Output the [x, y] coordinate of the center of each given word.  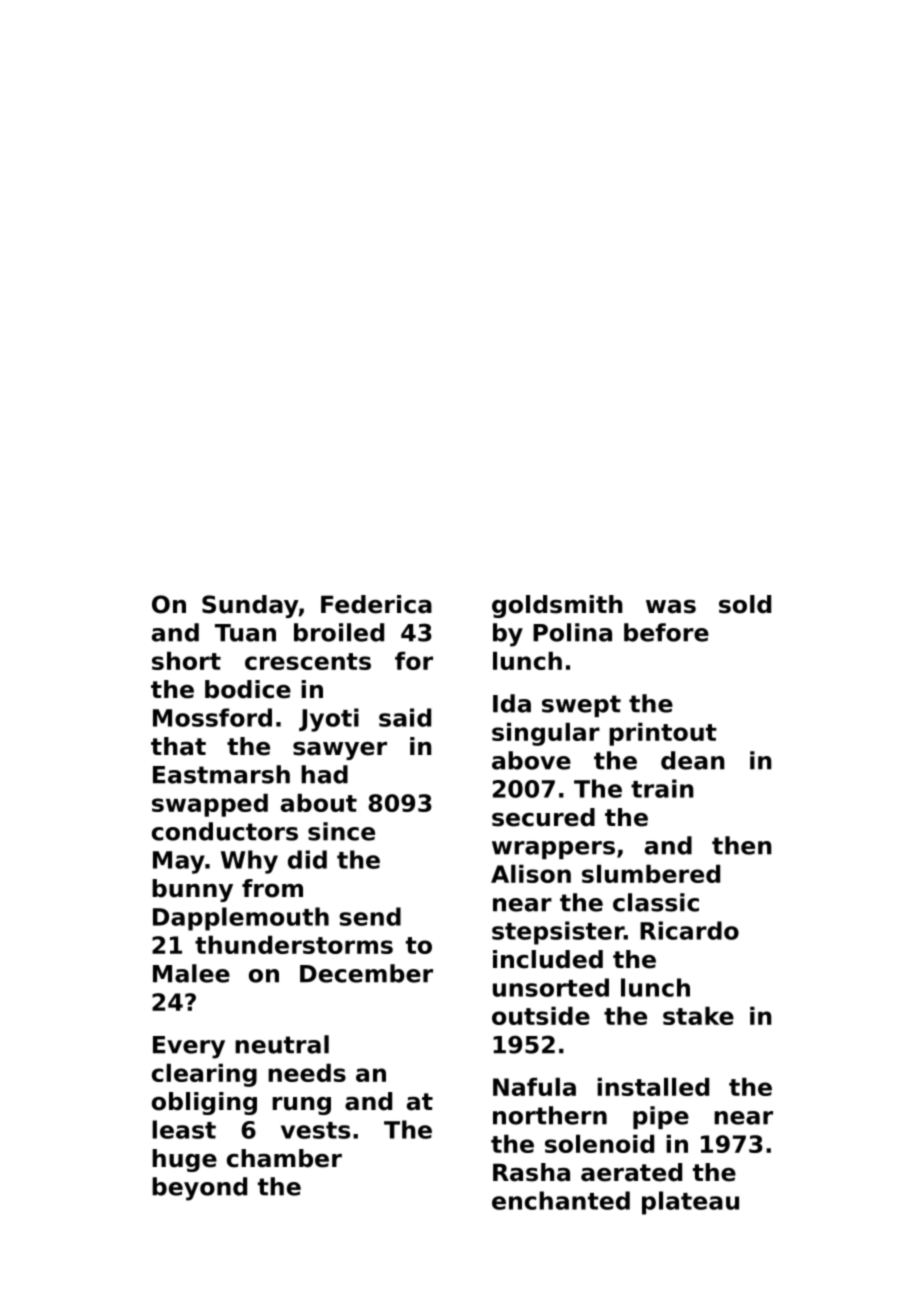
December [366, 973]
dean [693, 760]
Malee [191, 973]
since [341, 831]
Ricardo [689, 930]
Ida [512, 703]
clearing [204, 1075]
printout [663, 734]
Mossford [212, 717]
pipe [661, 1117]
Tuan [245, 633]
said [405, 717]
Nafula [534, 1087]
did [307, 859]
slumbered [651, 874]
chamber [284, 1158]
